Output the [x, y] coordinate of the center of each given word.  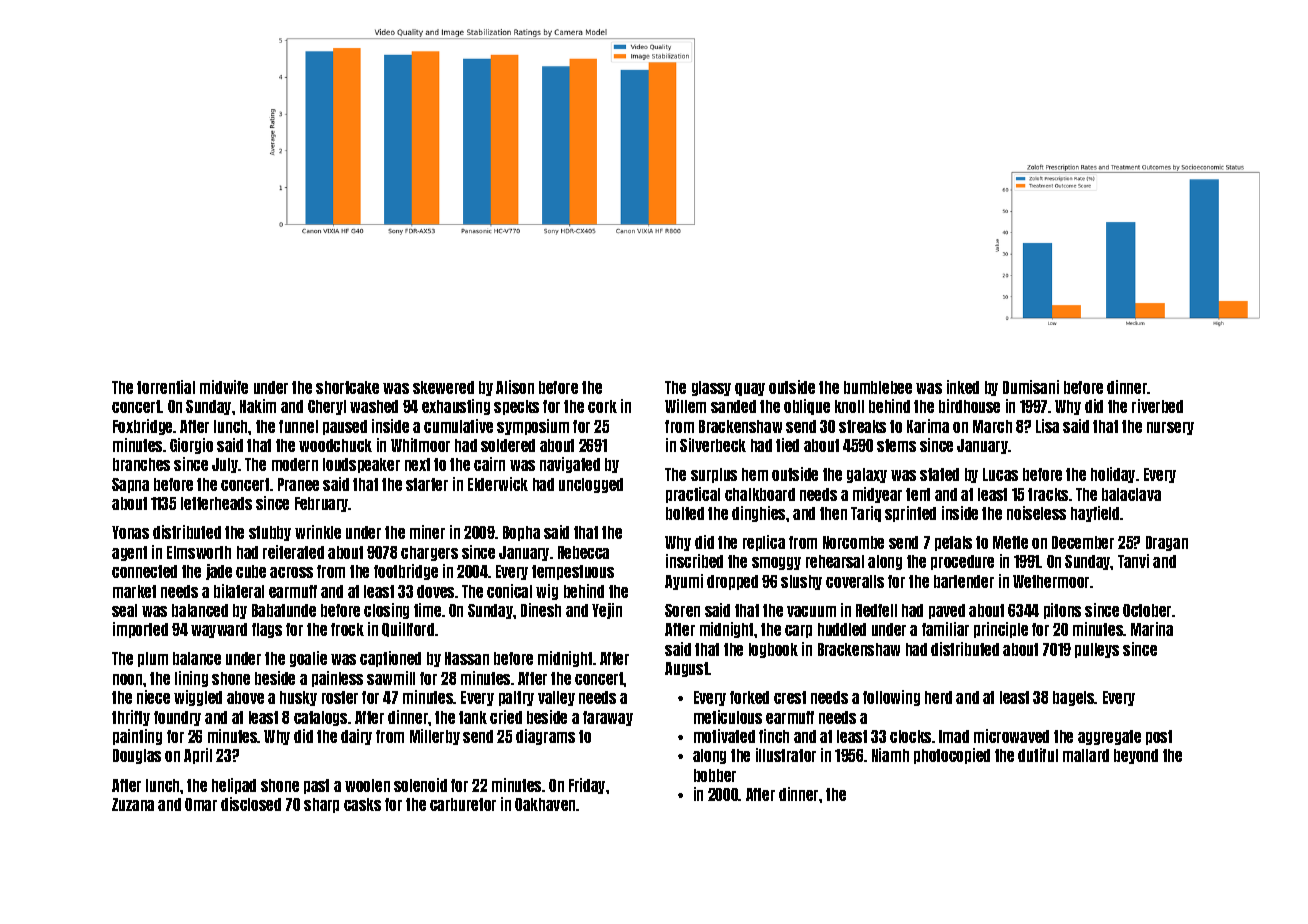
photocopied [952, 756]
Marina [1152, 629]
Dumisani [1031, 387]
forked [749, 697]
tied [787, 445]
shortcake [347, 387]
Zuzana [133, 804]
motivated [724, 736]
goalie [308, 659]
